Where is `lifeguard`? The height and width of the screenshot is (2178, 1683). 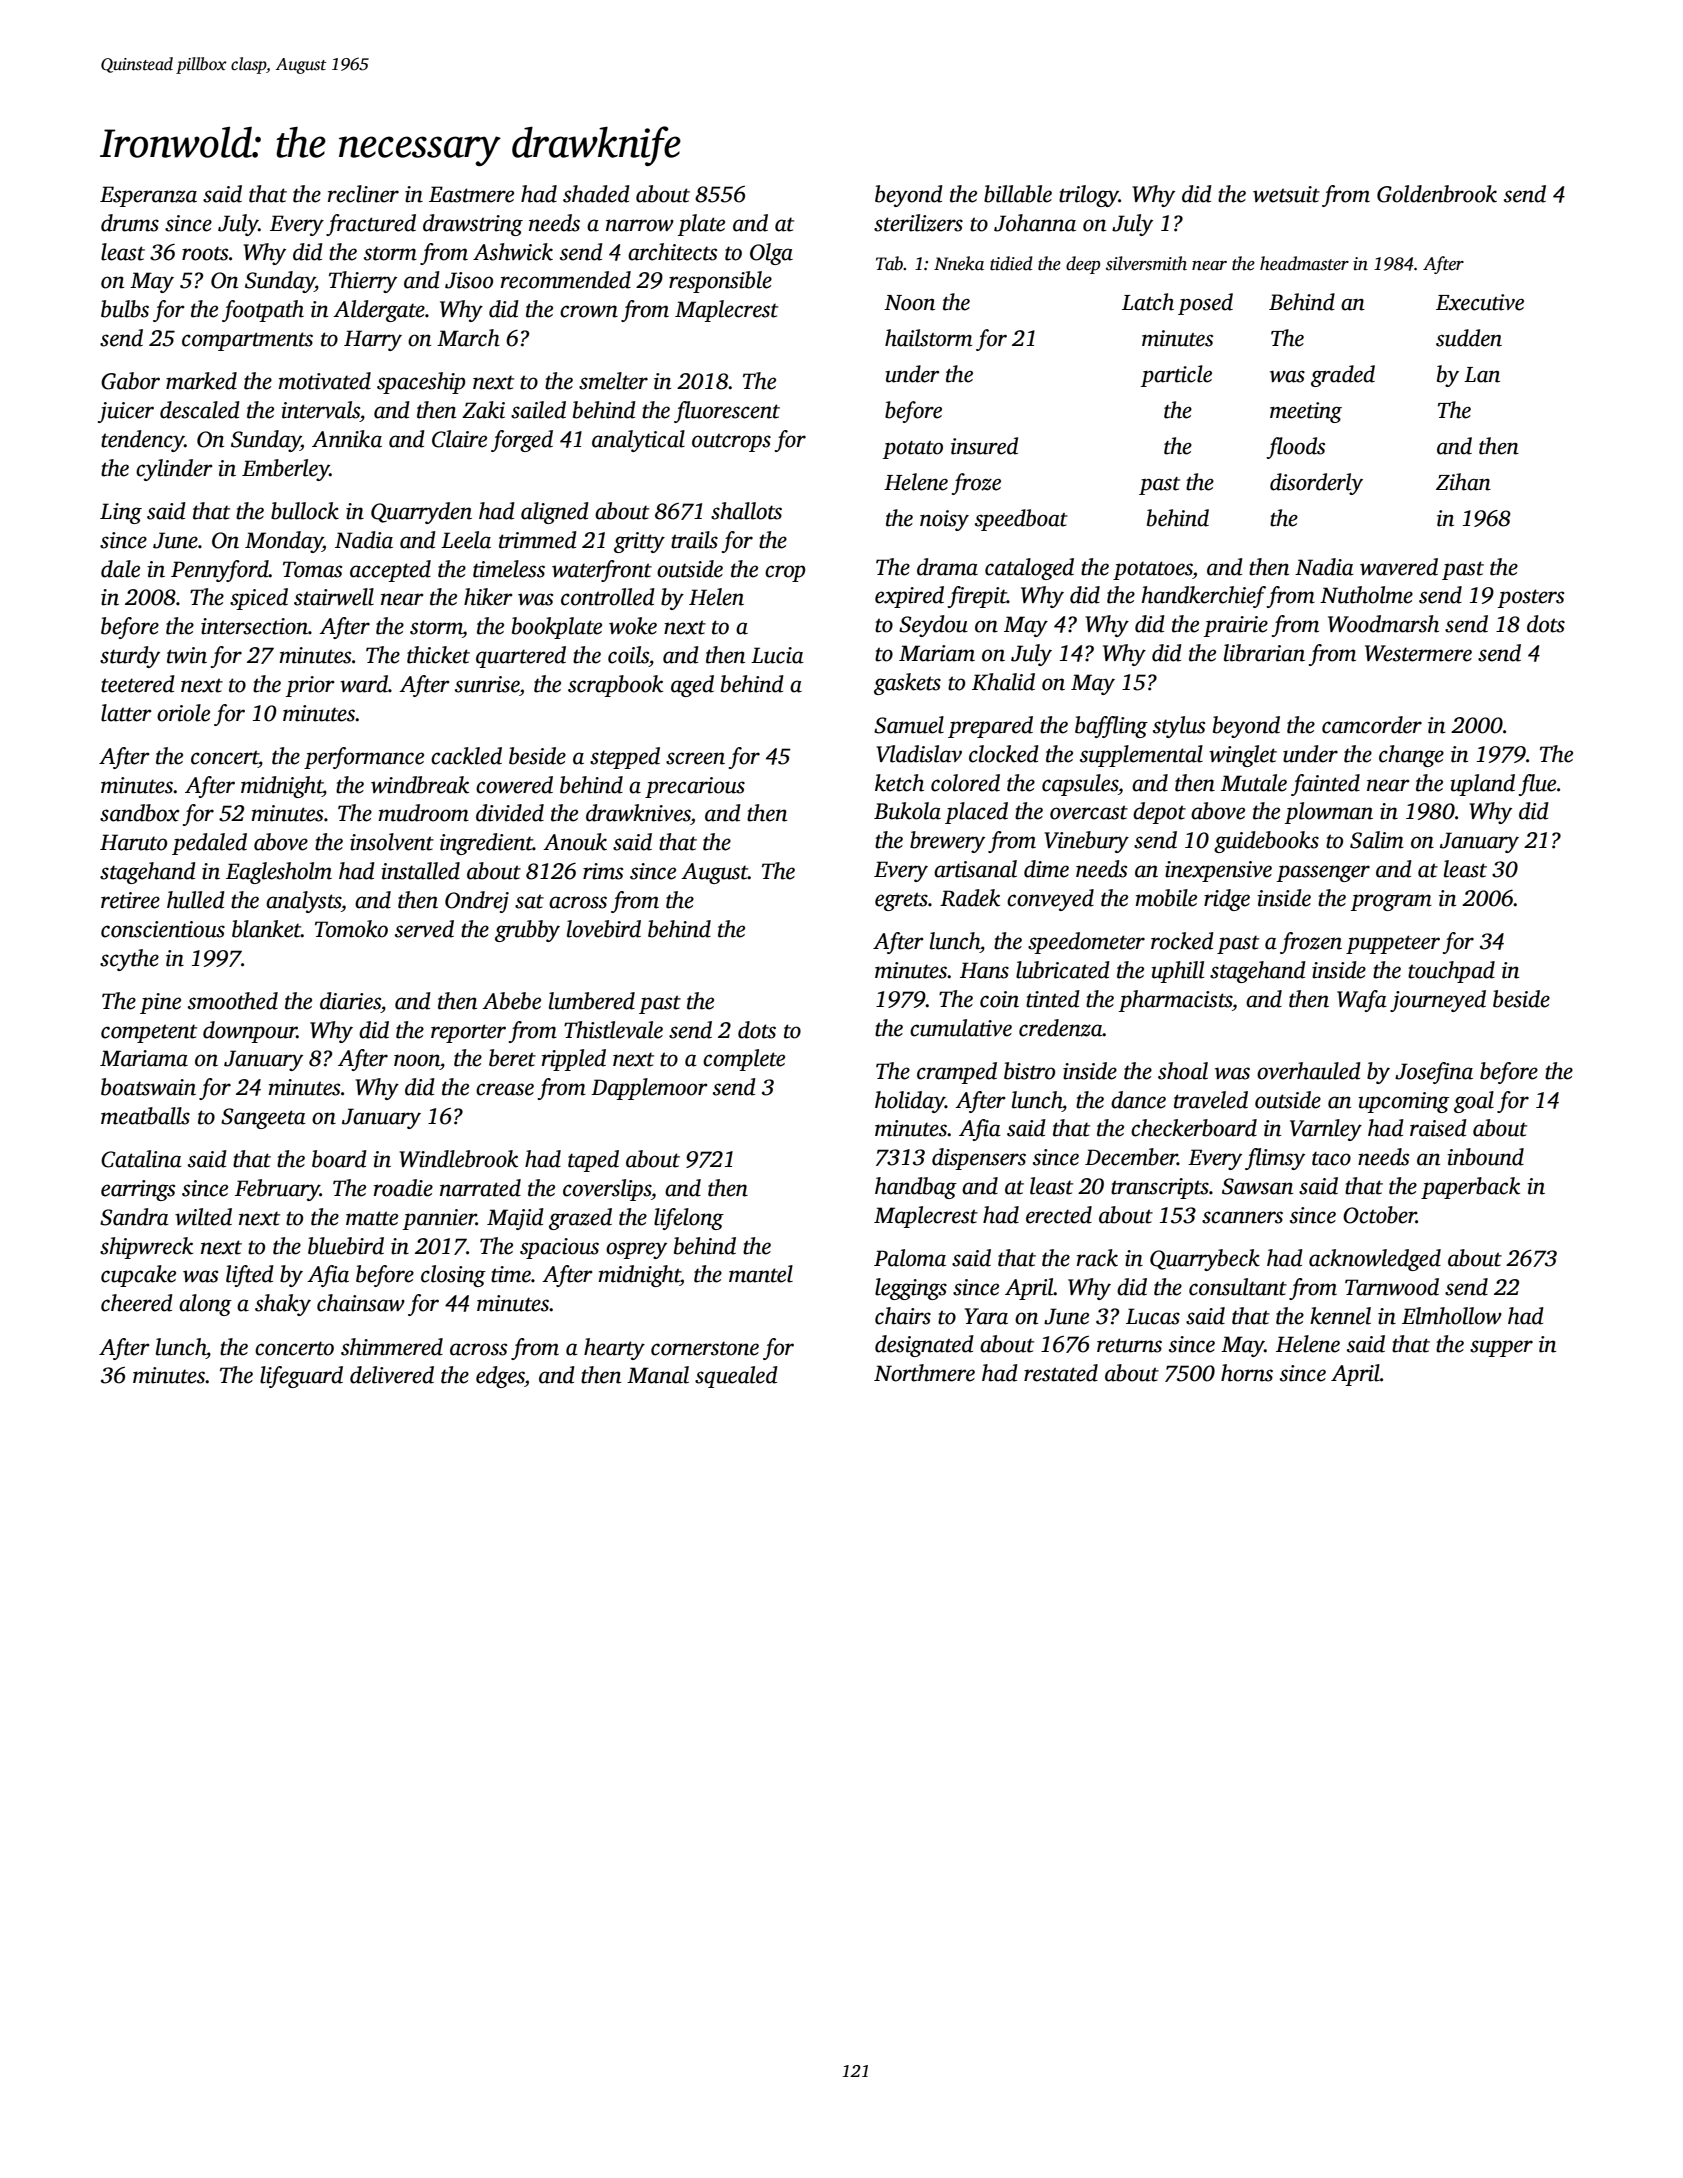
lifeguard is located at coordinates (301, 1377).
